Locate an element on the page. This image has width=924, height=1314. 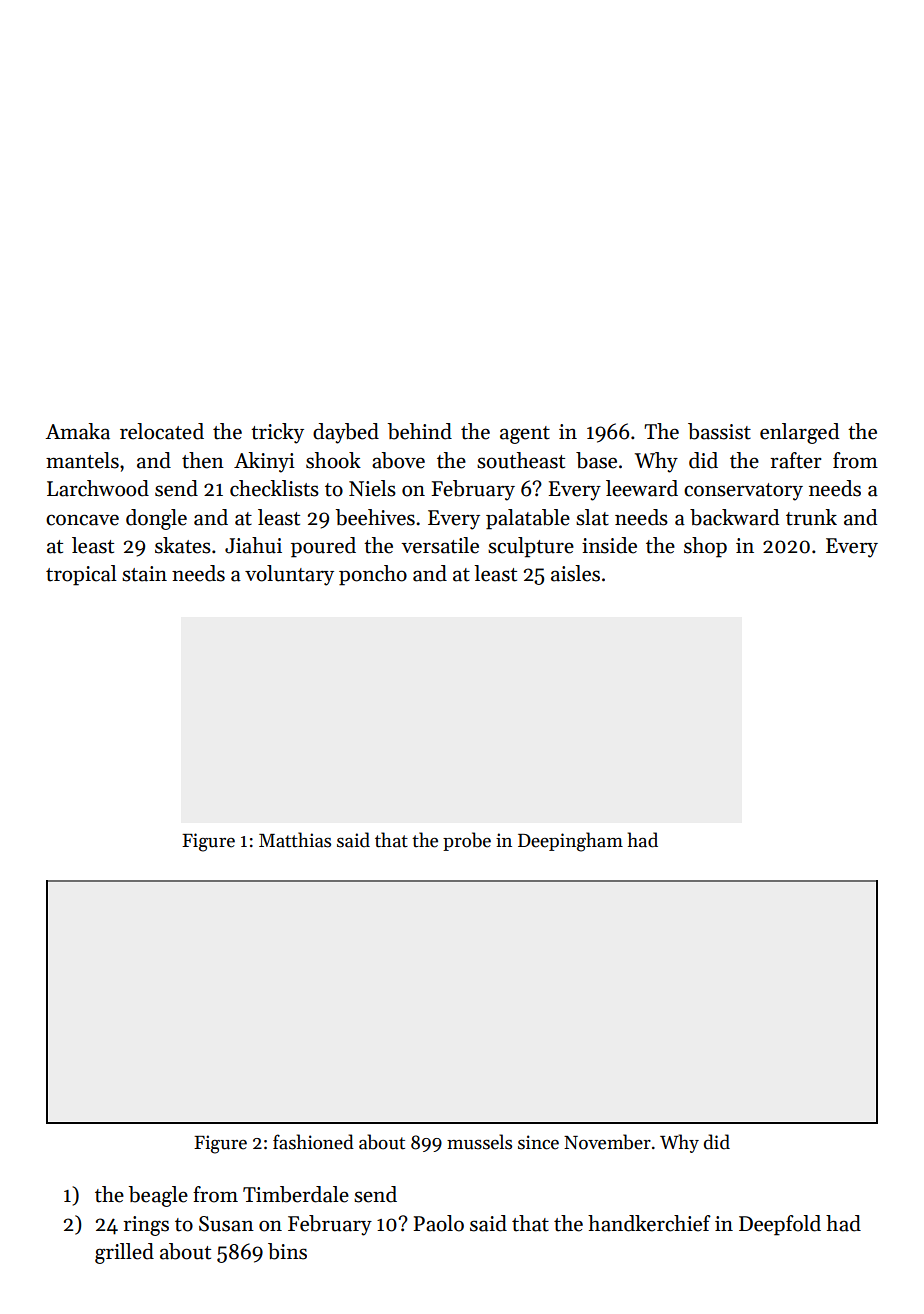
mantels is located at coordinates (82, 460).
